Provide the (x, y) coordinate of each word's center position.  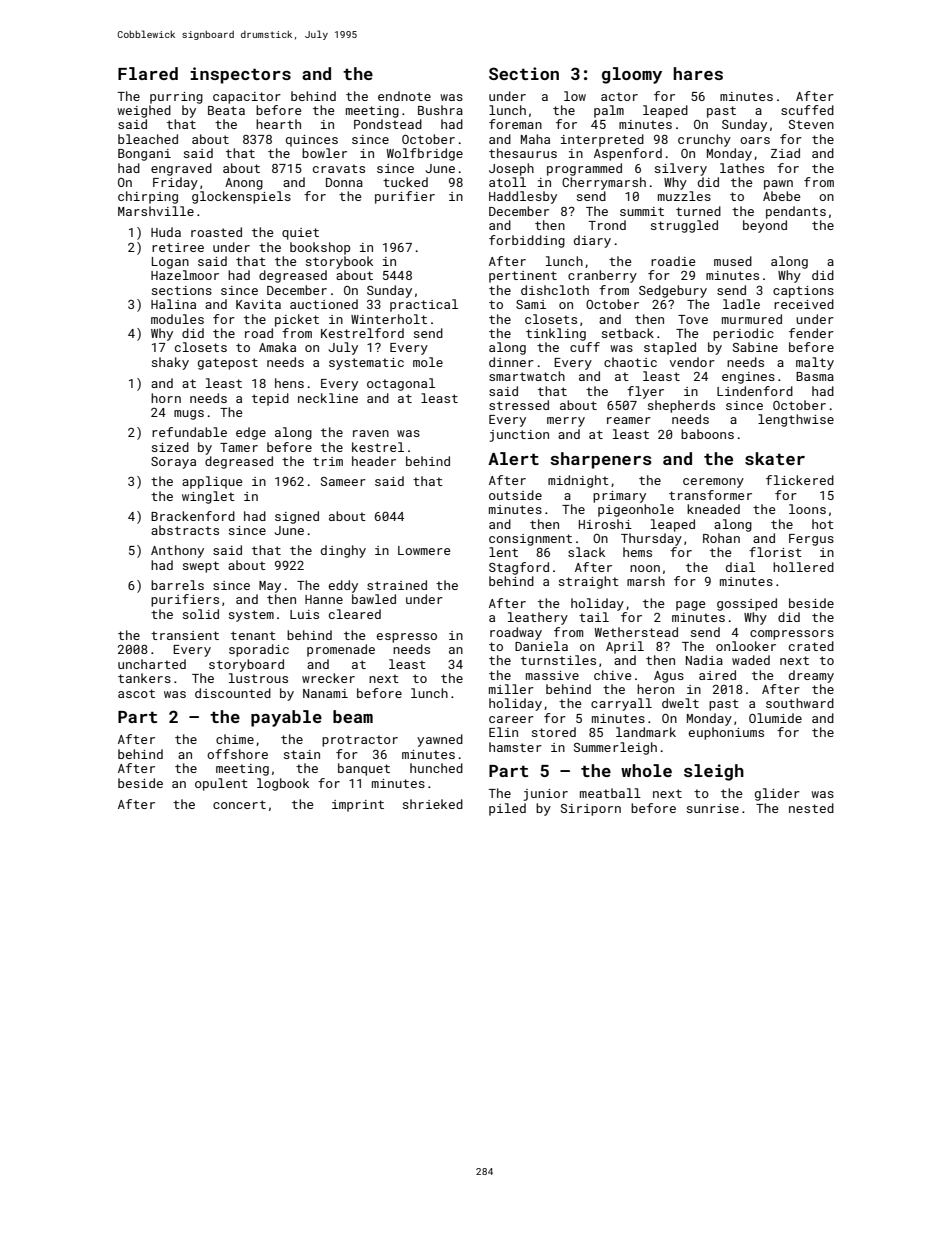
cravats (339, 168)
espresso (407, 638)
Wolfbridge (425, 154)
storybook (339, 262)
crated (811, 646)
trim (328, 461)
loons (807, 509)
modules (177, 319)
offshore (237, 754)
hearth (278, 124)
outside (515, 495)
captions (803, 292)
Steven (811, 124)
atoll (507, 182)
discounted (233, 693)
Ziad (785, 153)
